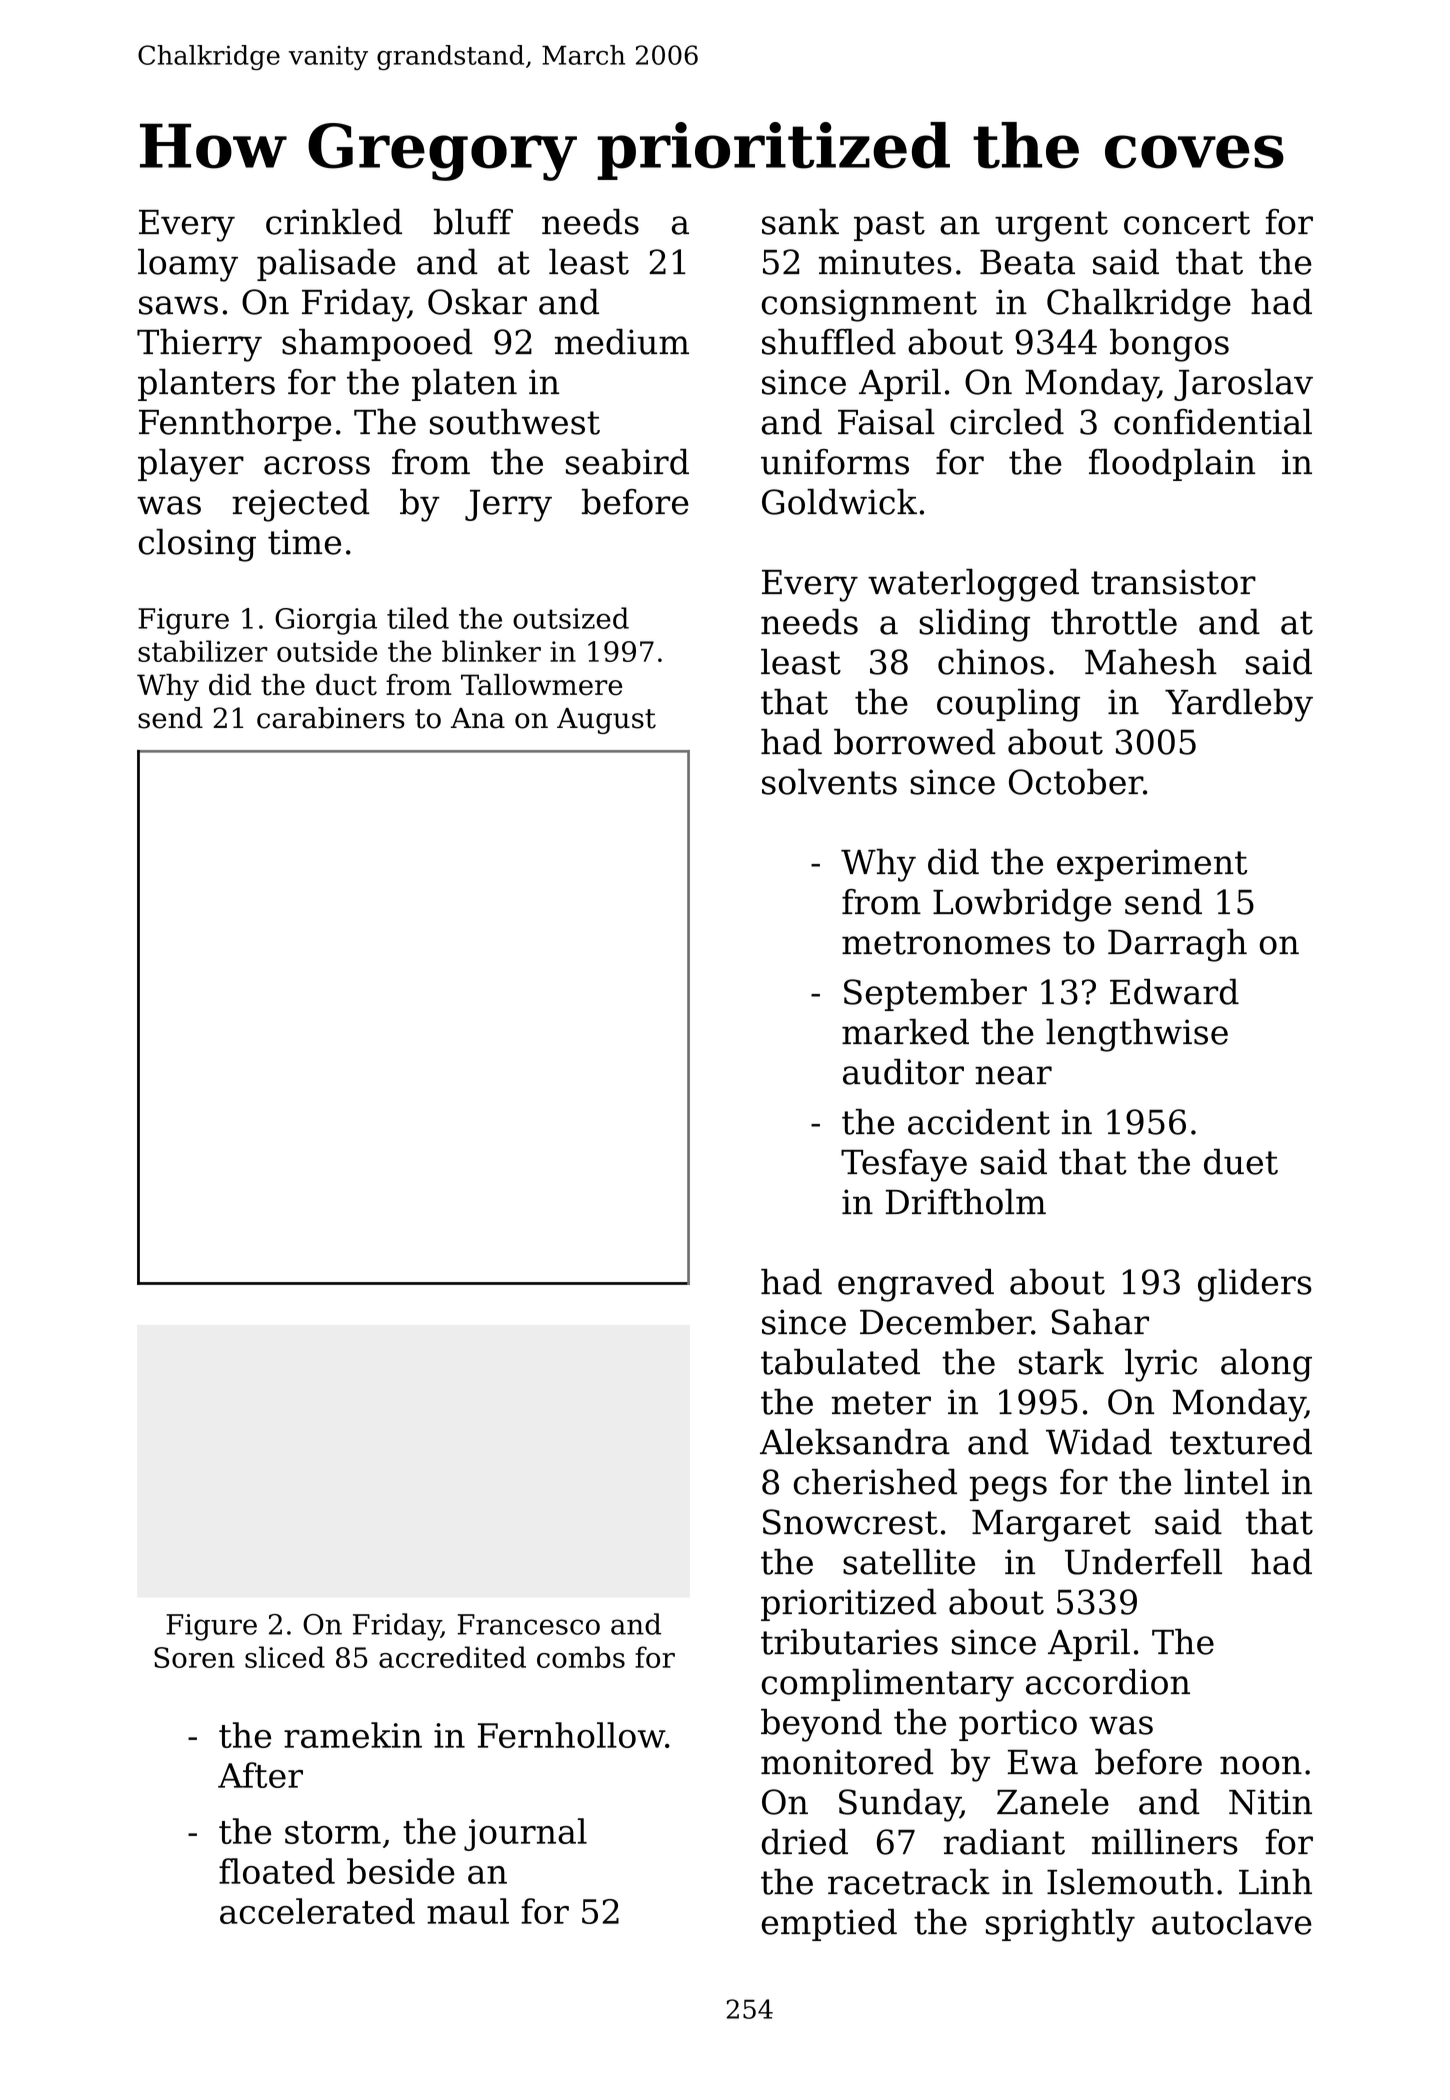  I want to click on accelerated, so click(317, 1911).
